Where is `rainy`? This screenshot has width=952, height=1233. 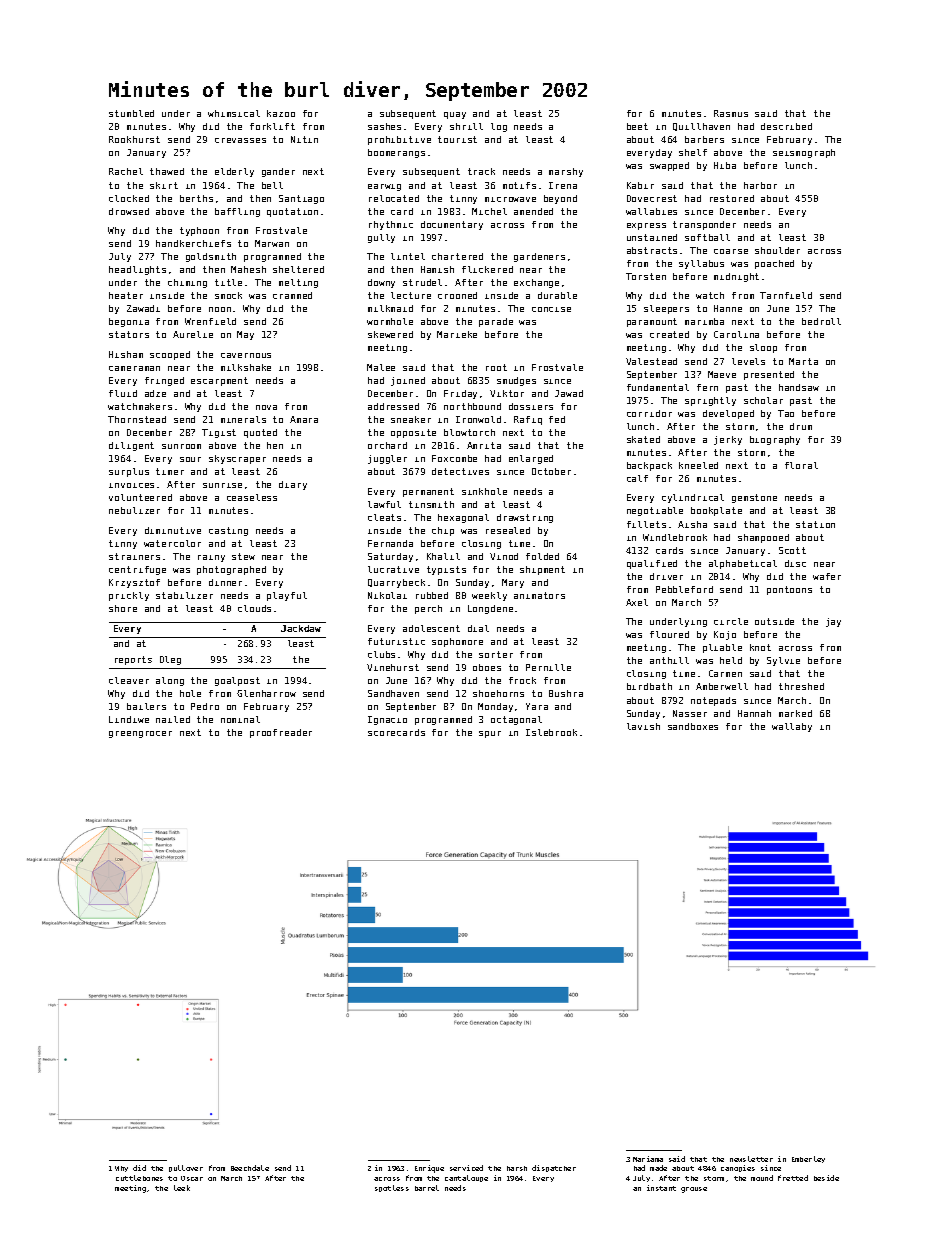 rainy is located at coordinates (211, 558).
